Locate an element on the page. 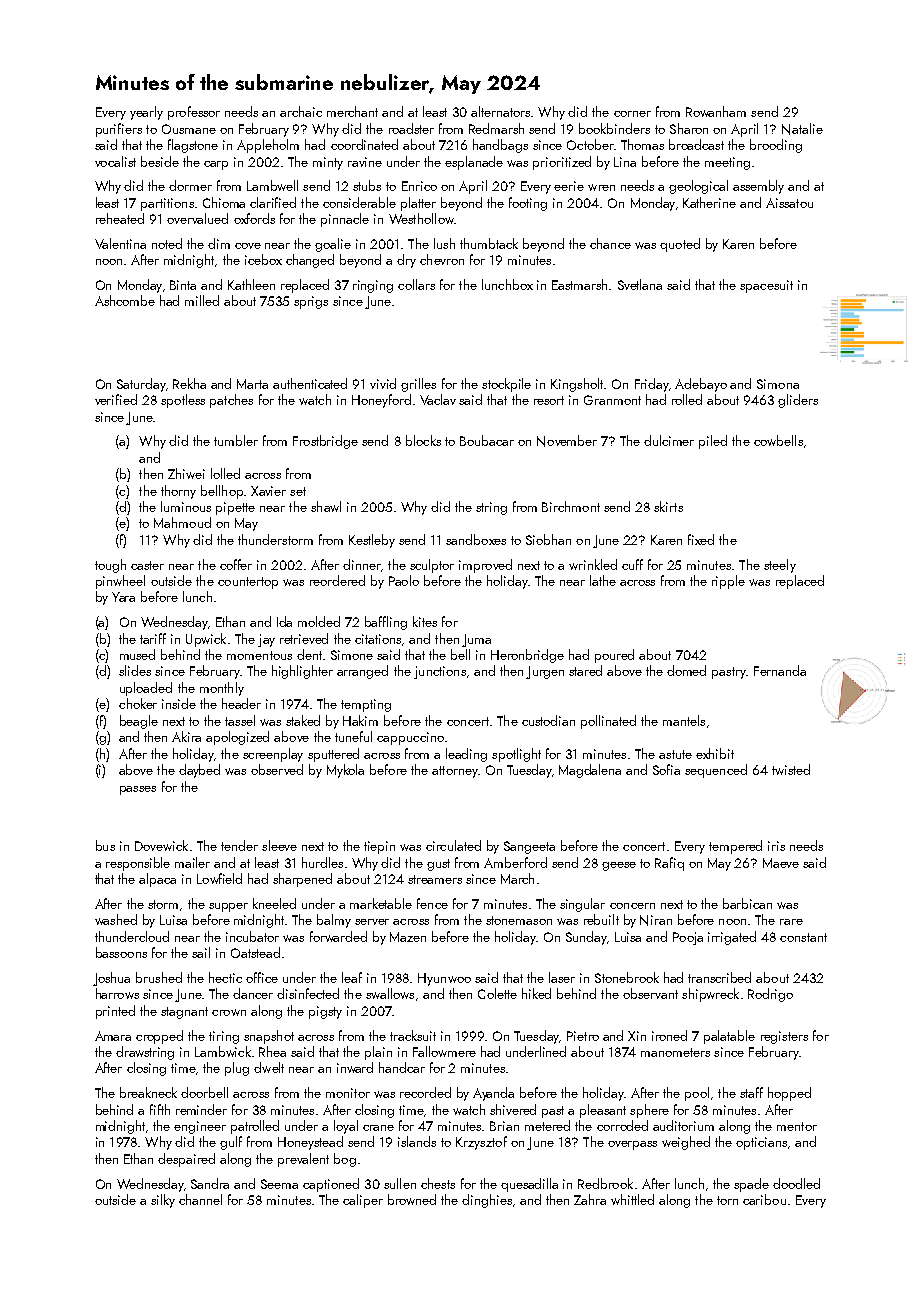 This image has width=924, height=1308. Rowanham is located at coordinates (716, 111).
